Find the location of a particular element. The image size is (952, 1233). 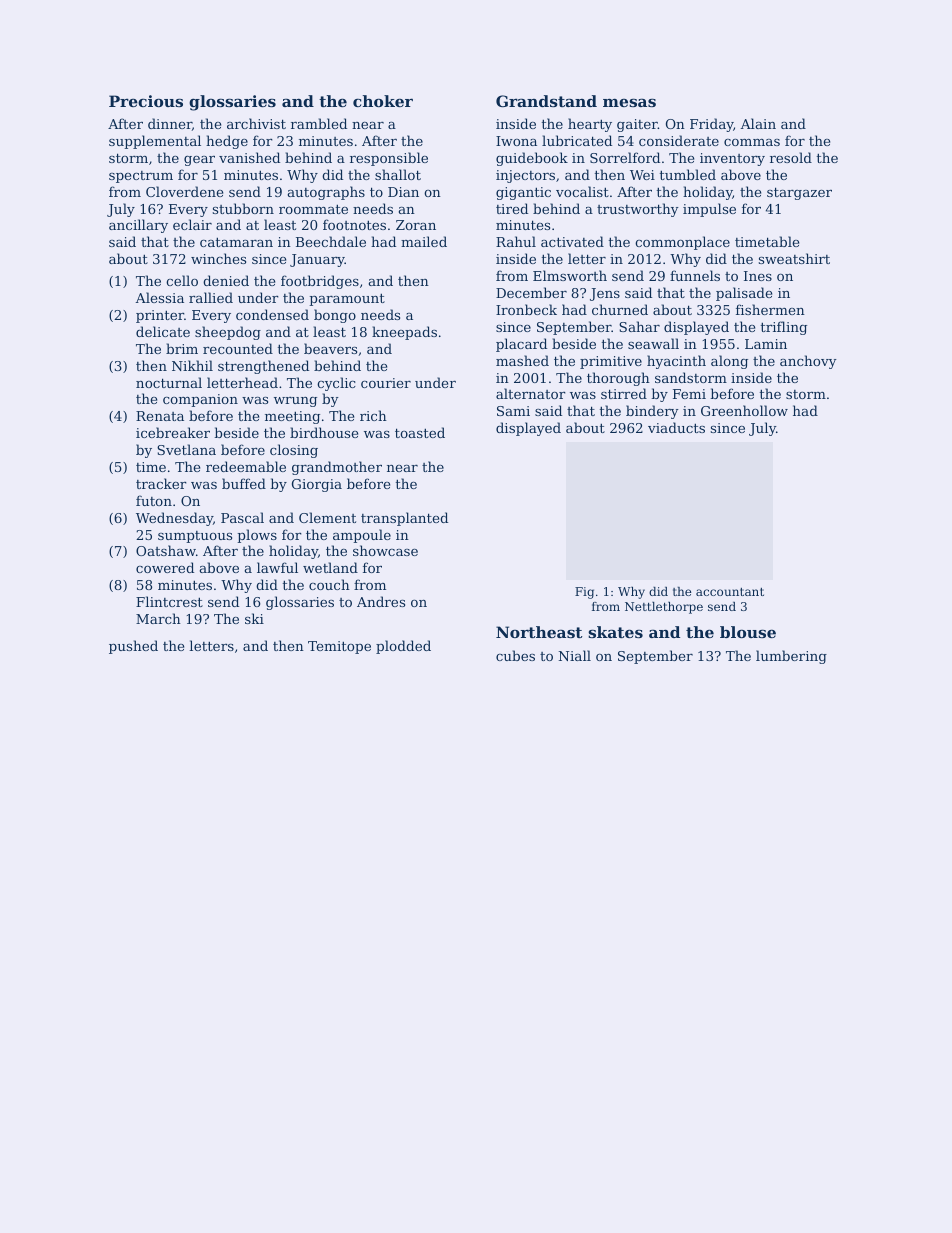

accountant is located at coordinates (730, 592).
